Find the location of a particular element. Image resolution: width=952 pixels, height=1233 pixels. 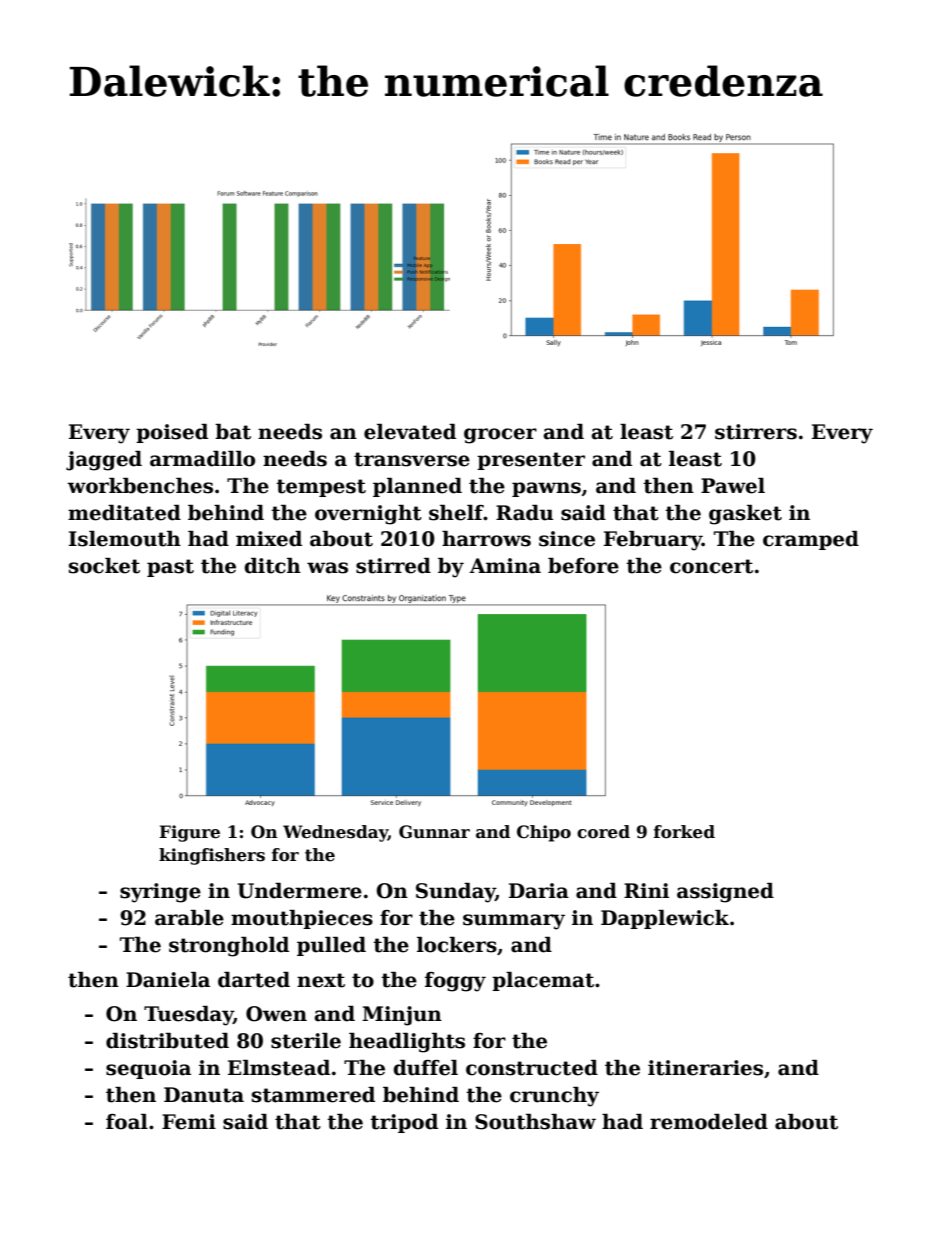

grocer is located at coordinates (500, 436).
